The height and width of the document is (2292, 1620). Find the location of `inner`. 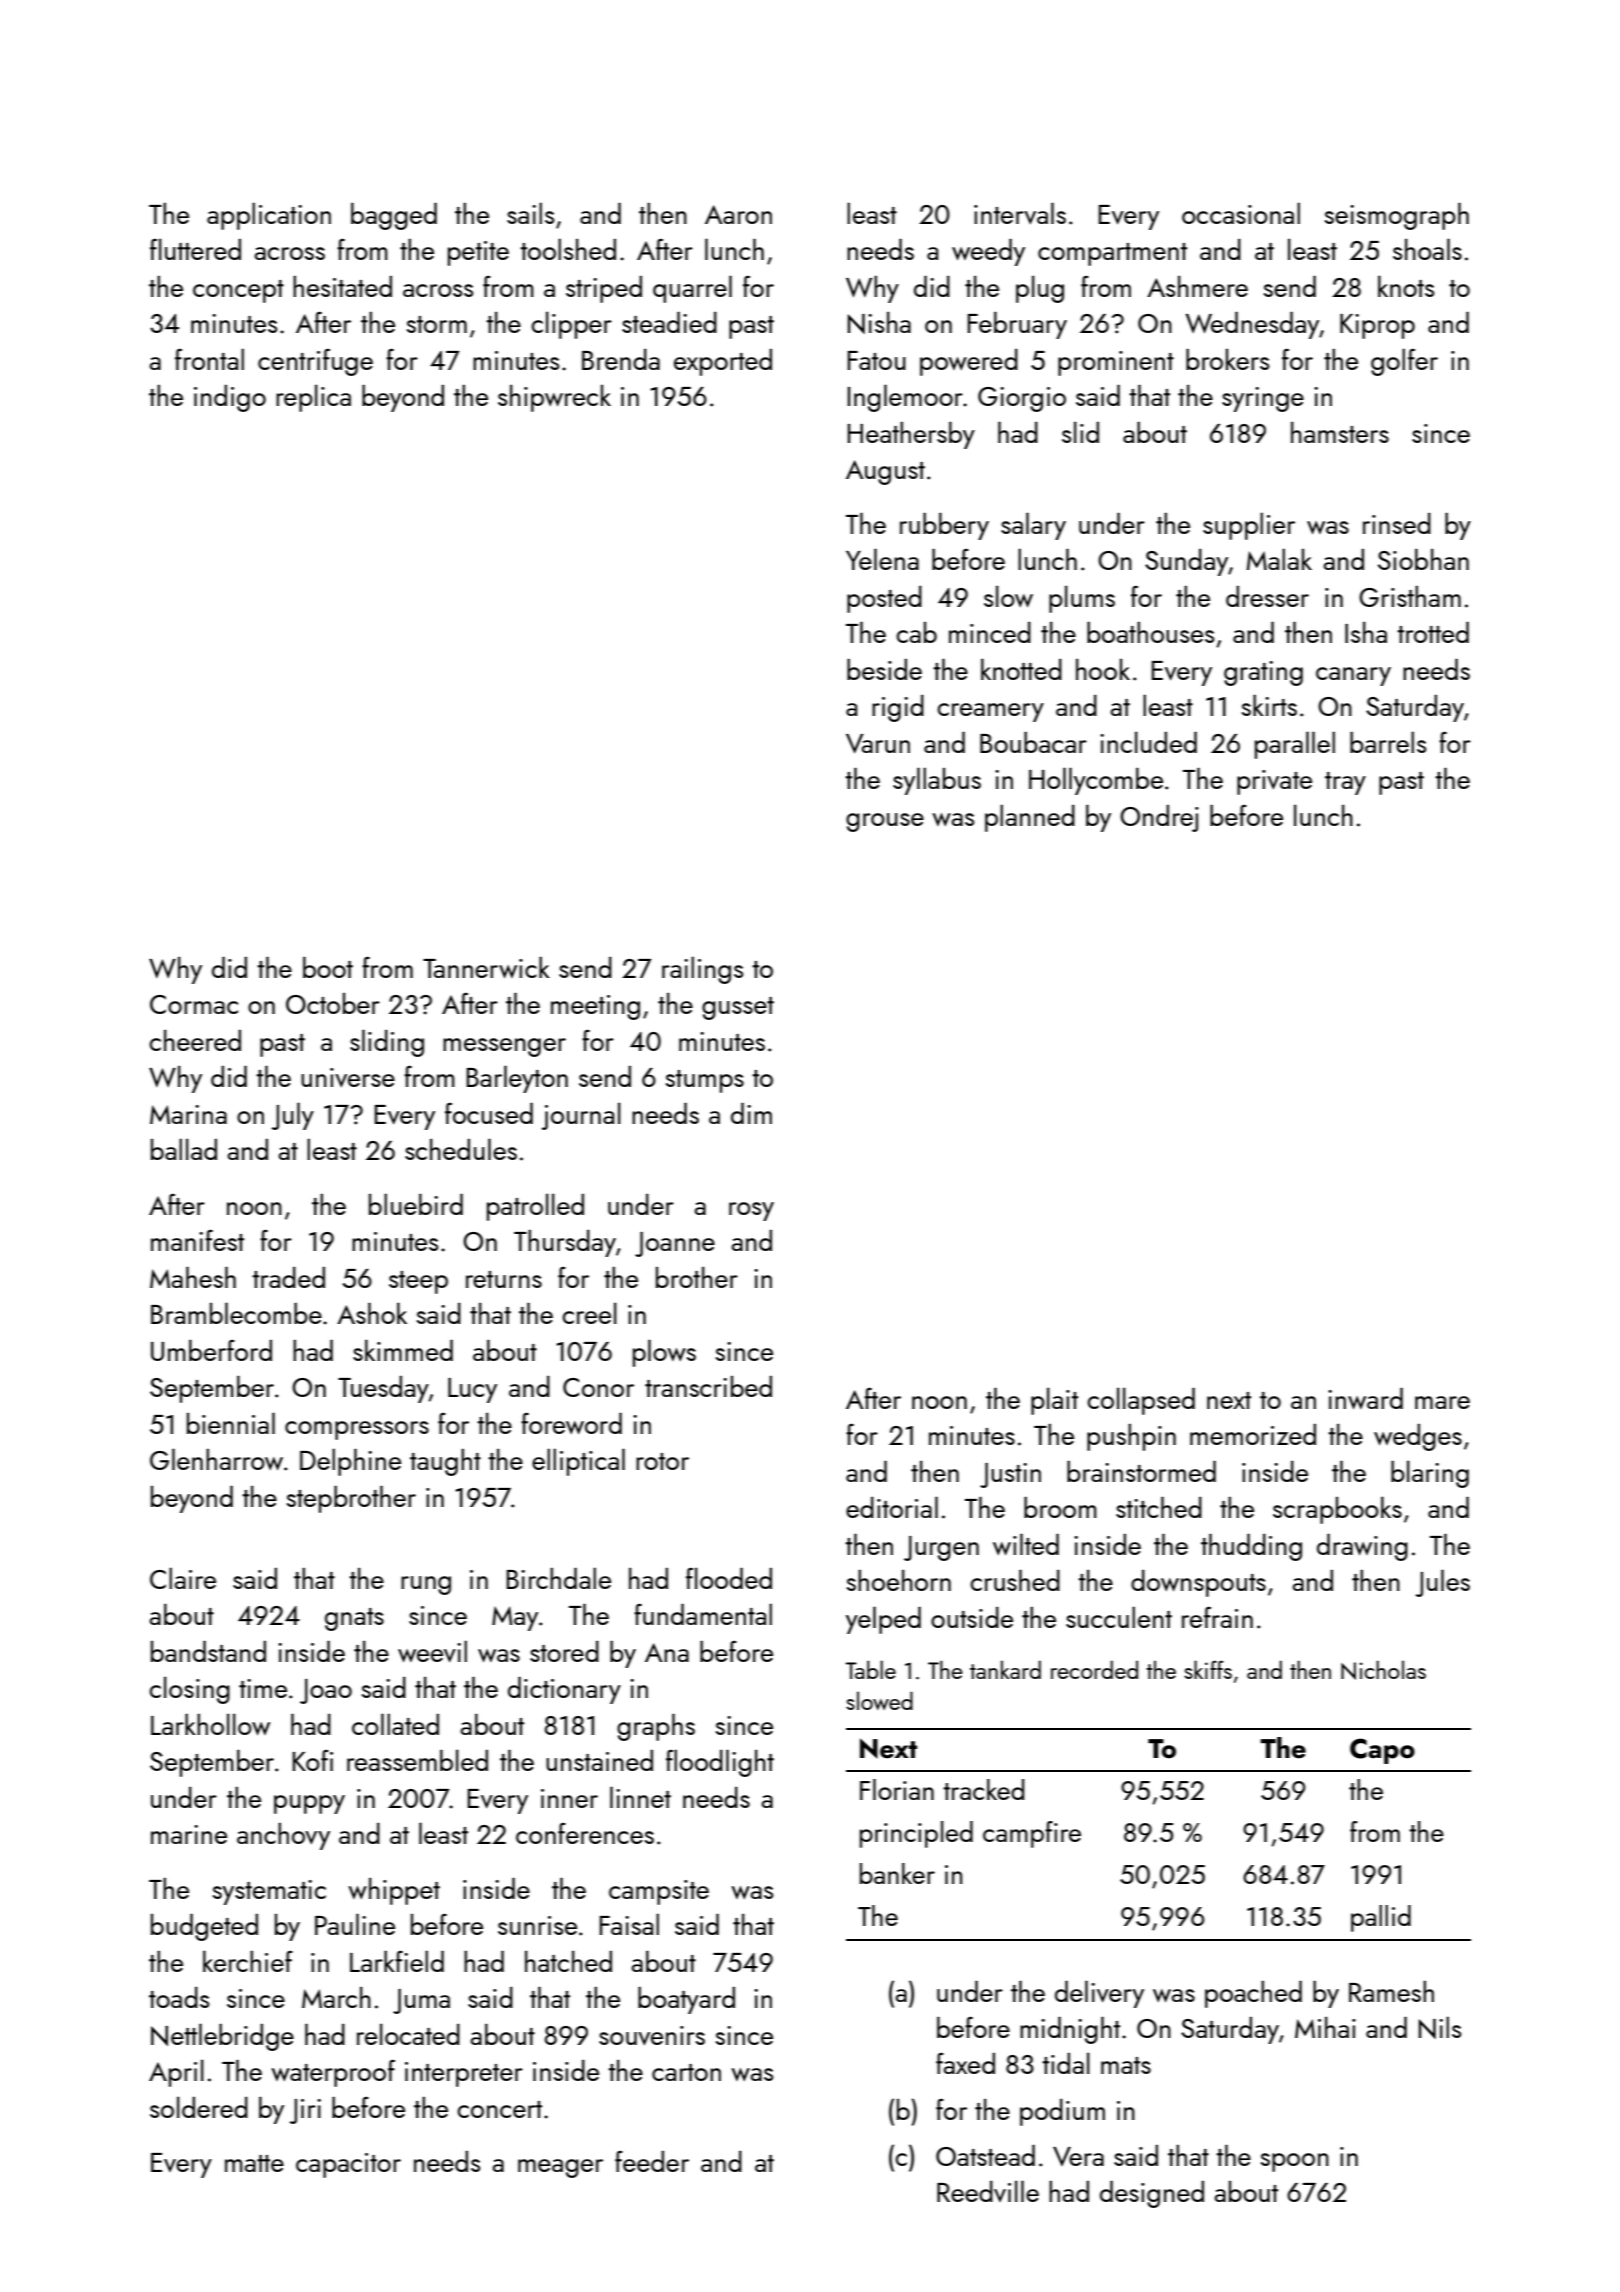

inner is located at coordinates (569, 1798).
